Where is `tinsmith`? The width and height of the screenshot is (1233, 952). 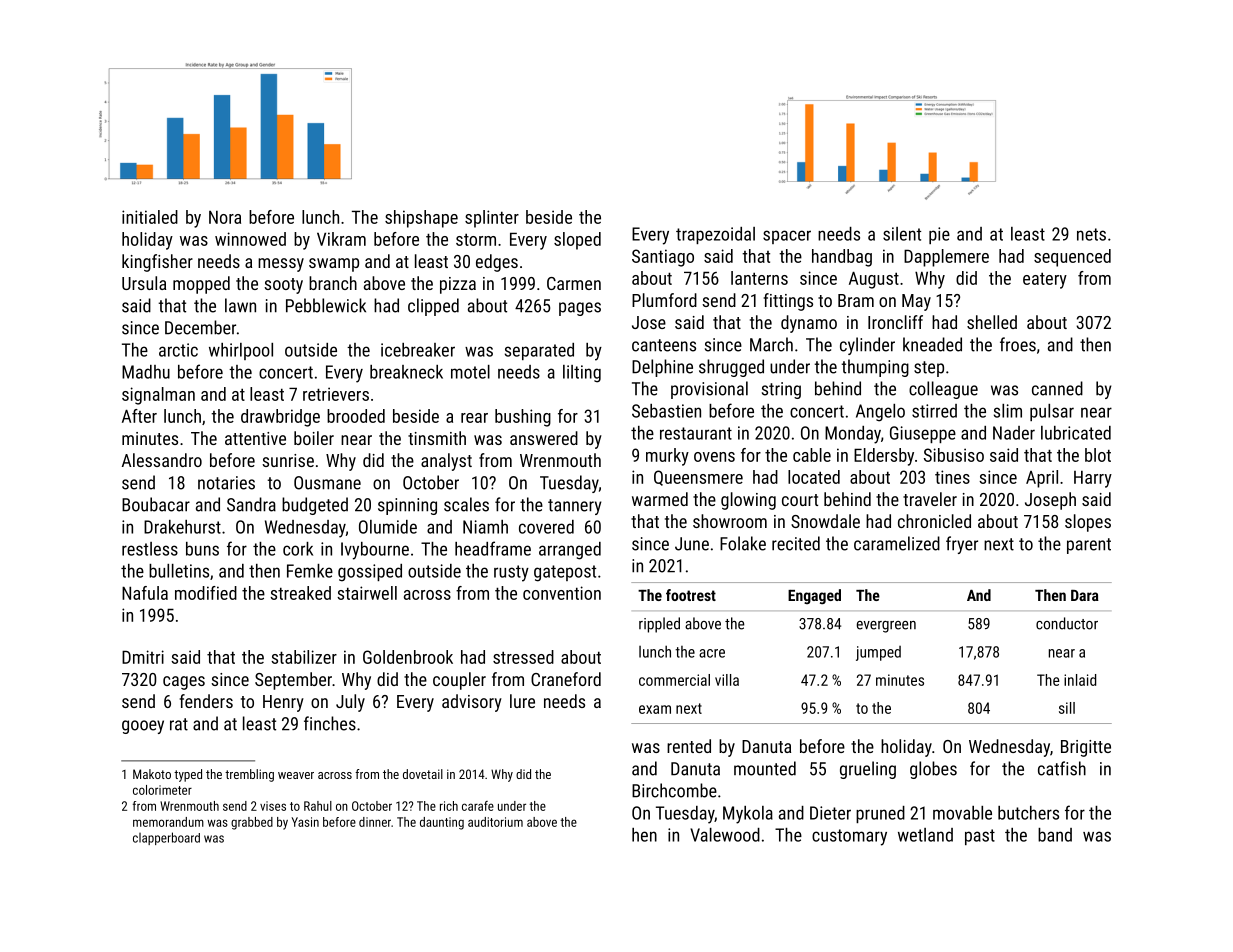
tinsmith is located at coordinates (437, 438).
